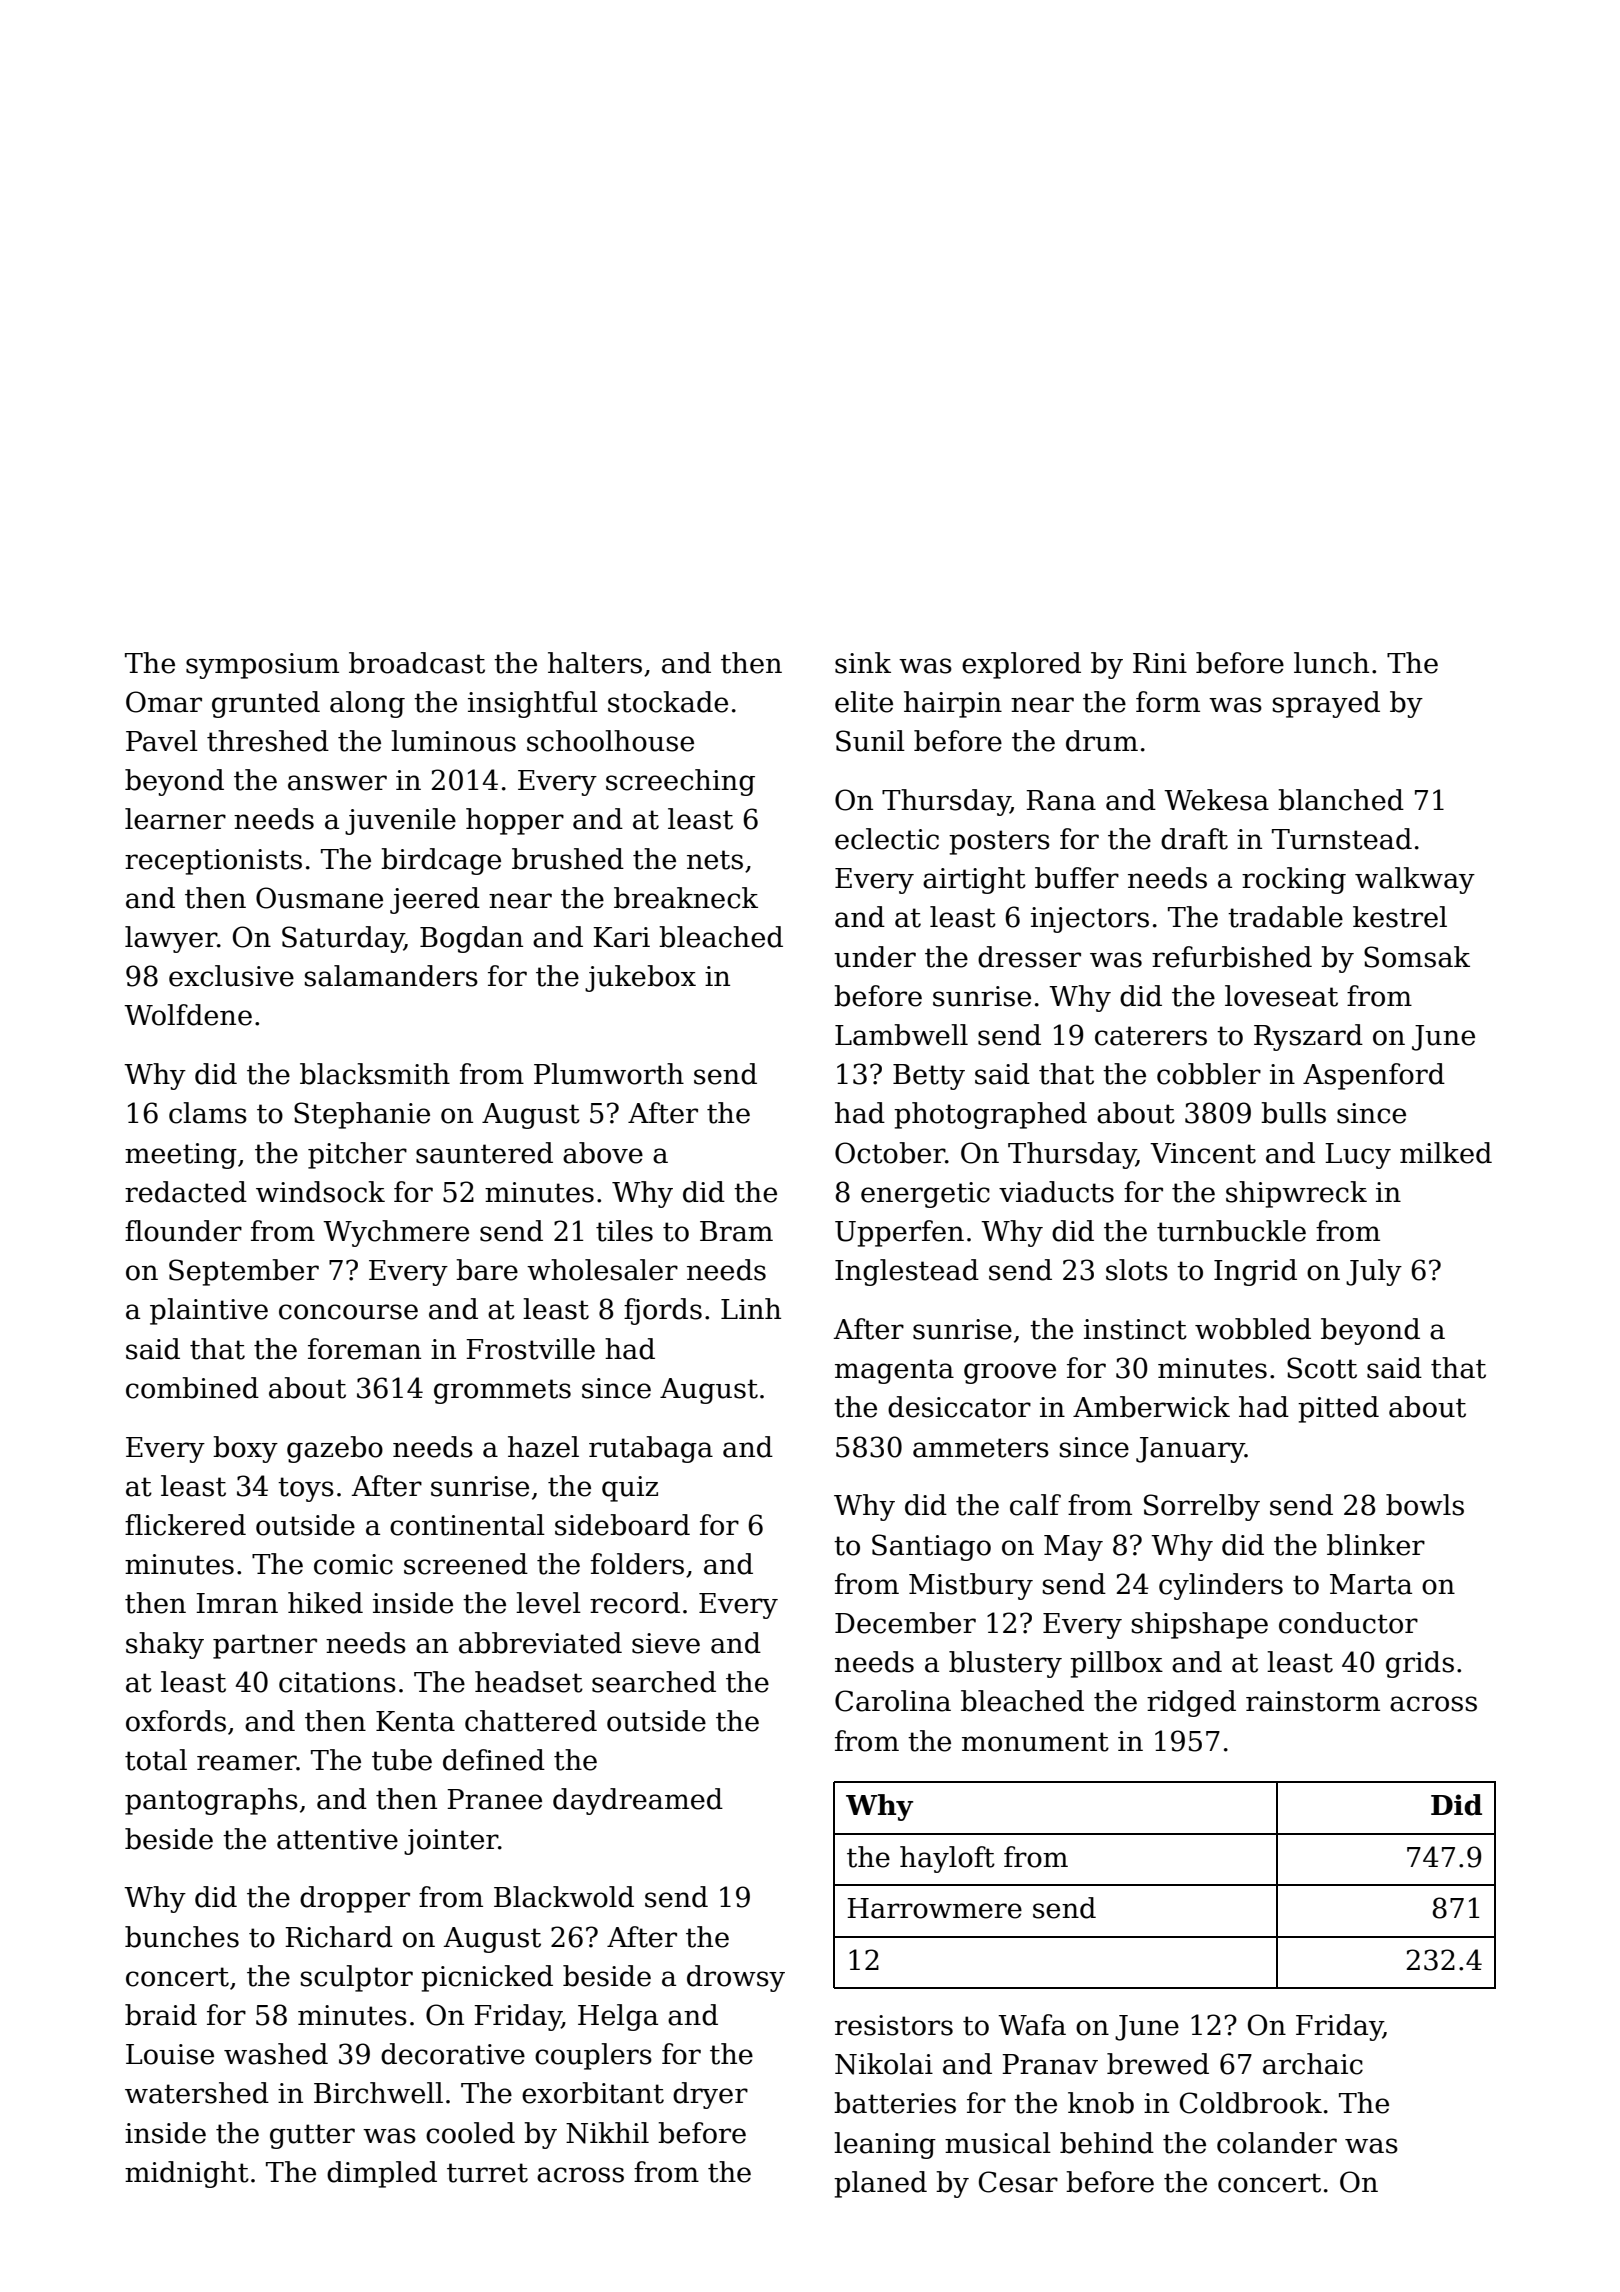  What do you see at coordinates (668, 702) in the document?
I see `stockade` at bounding box center [668, 702].
